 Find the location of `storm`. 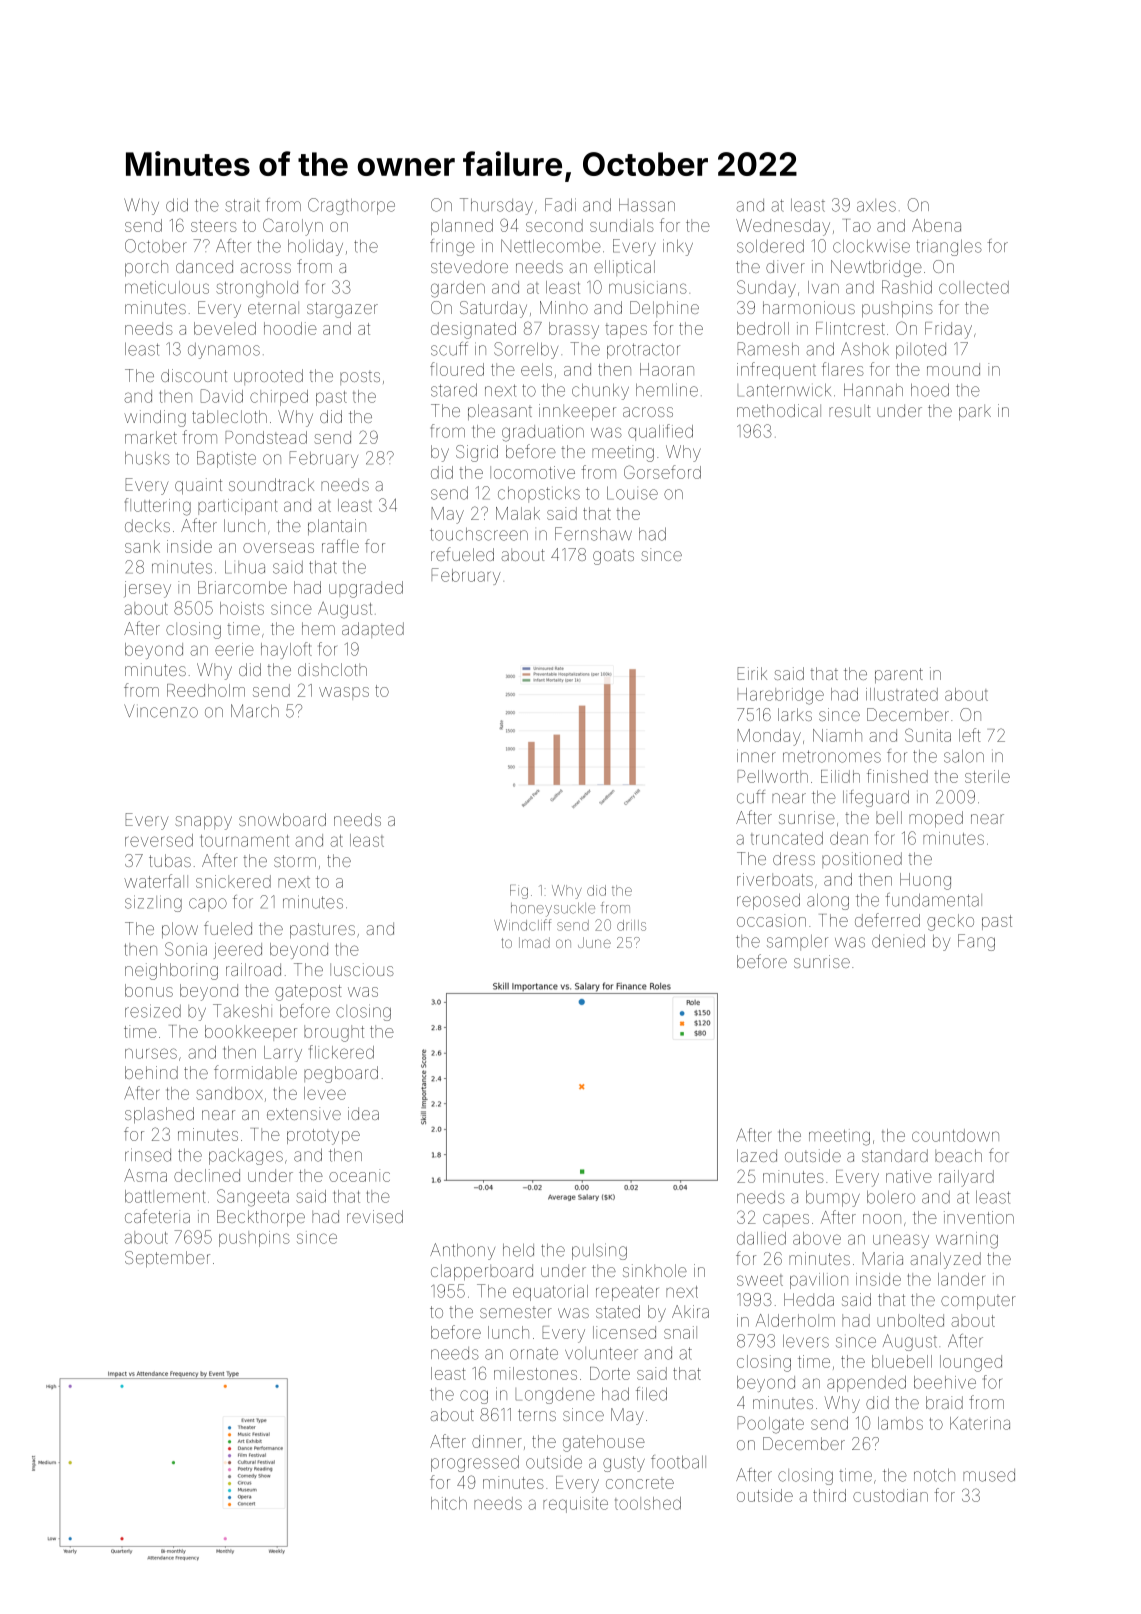

storm is located at coordinates (295, 861).
